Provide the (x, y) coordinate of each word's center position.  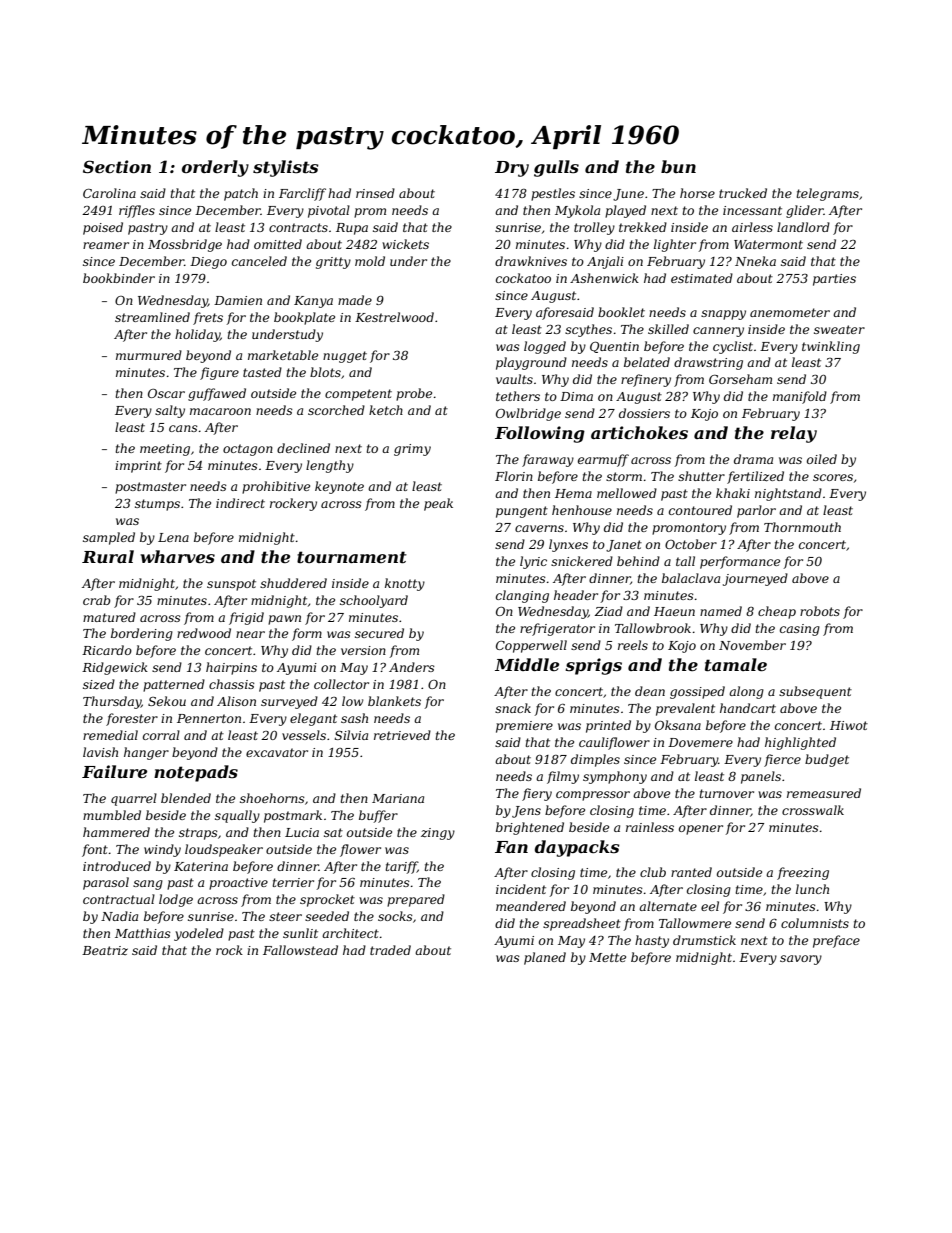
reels (633, 645)
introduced (117, 866)
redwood (204, 633)
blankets (394, 701)
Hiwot (849, 725)
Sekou (167, 701)
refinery (646, 380)
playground (531, 363)
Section (117, 166)
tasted (262, 372)
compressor (593, 796)
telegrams (828, 194)
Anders (412, 667)
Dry (512, 169)
